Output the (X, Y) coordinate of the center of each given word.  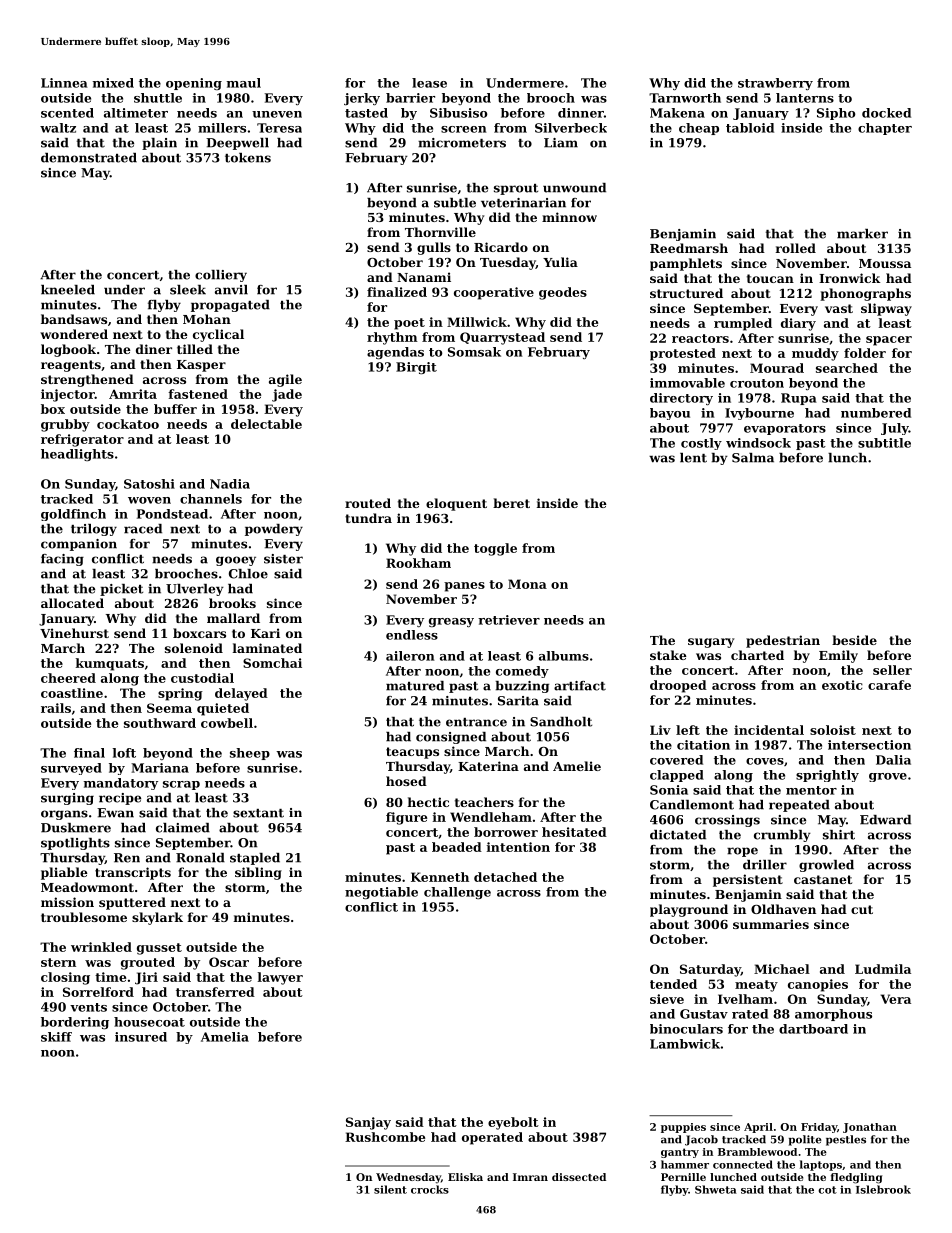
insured (141, 1037)
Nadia (230, 484)
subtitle (884, 443)
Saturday (710, 970)
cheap (699, 129)
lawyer (280, 978)
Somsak (474, 352)
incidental (769, 730)
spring (180, 694)
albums (564, 656)
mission (67, 902)
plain (159, 144)
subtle (455, 203)
